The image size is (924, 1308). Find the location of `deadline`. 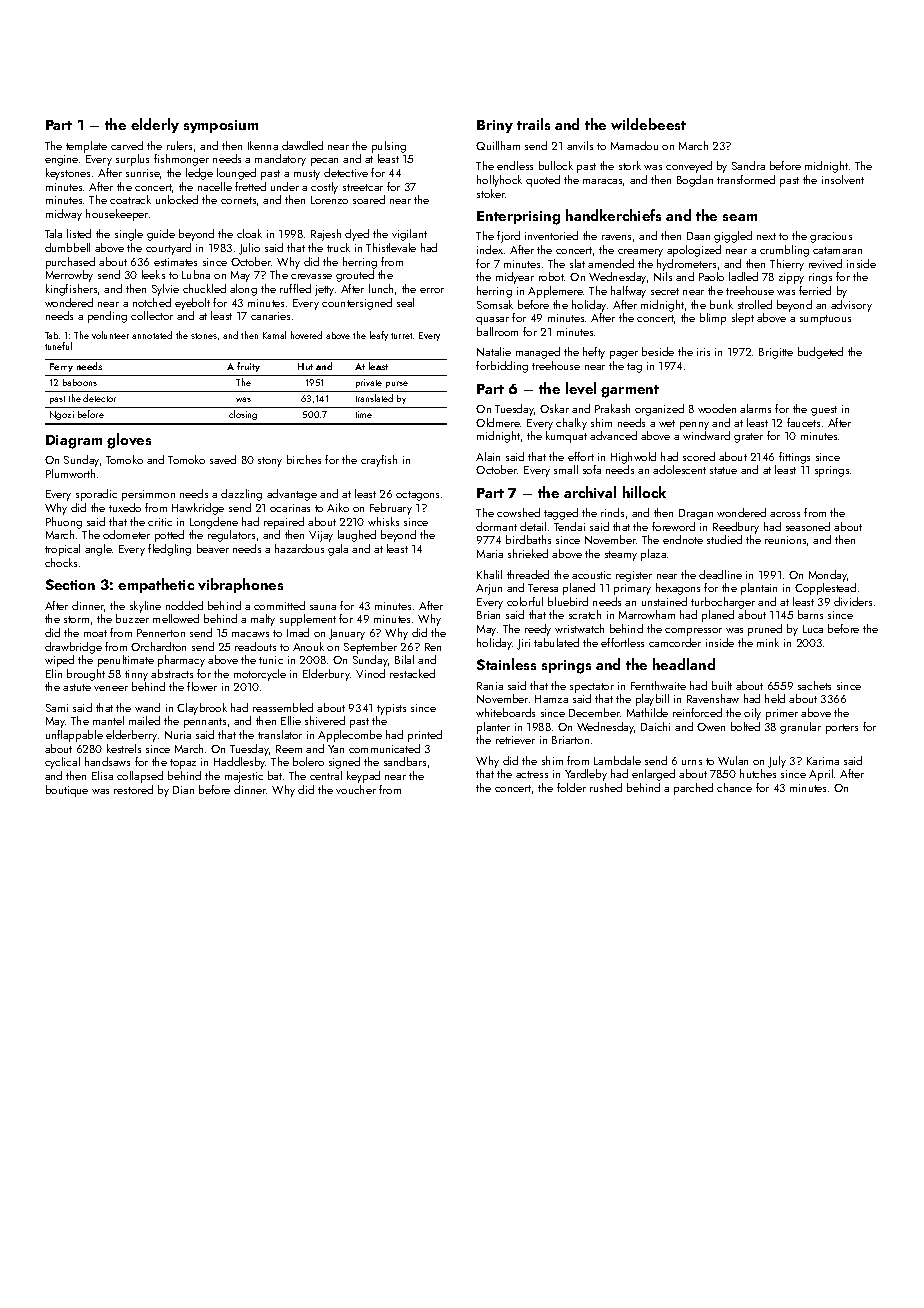

deadline is located at coordinates (720, 574).
